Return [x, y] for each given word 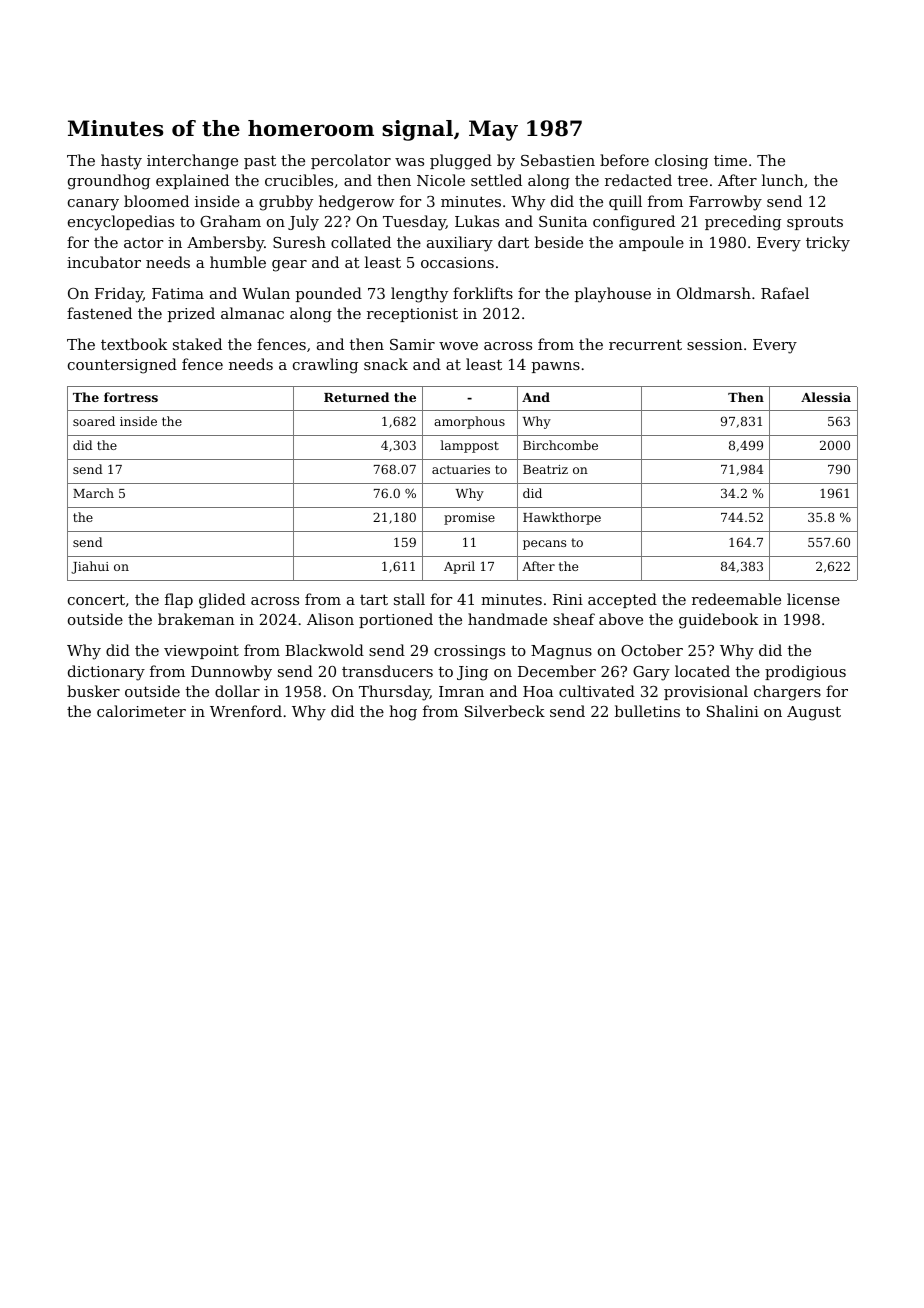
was [409, 162]
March [93, 493]
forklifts [483, 293]
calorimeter [141, 711]
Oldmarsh [714, 293]
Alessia [826, 397]
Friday [119, 295]
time [730, 160]
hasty [121, 162]
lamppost [469, 446]
